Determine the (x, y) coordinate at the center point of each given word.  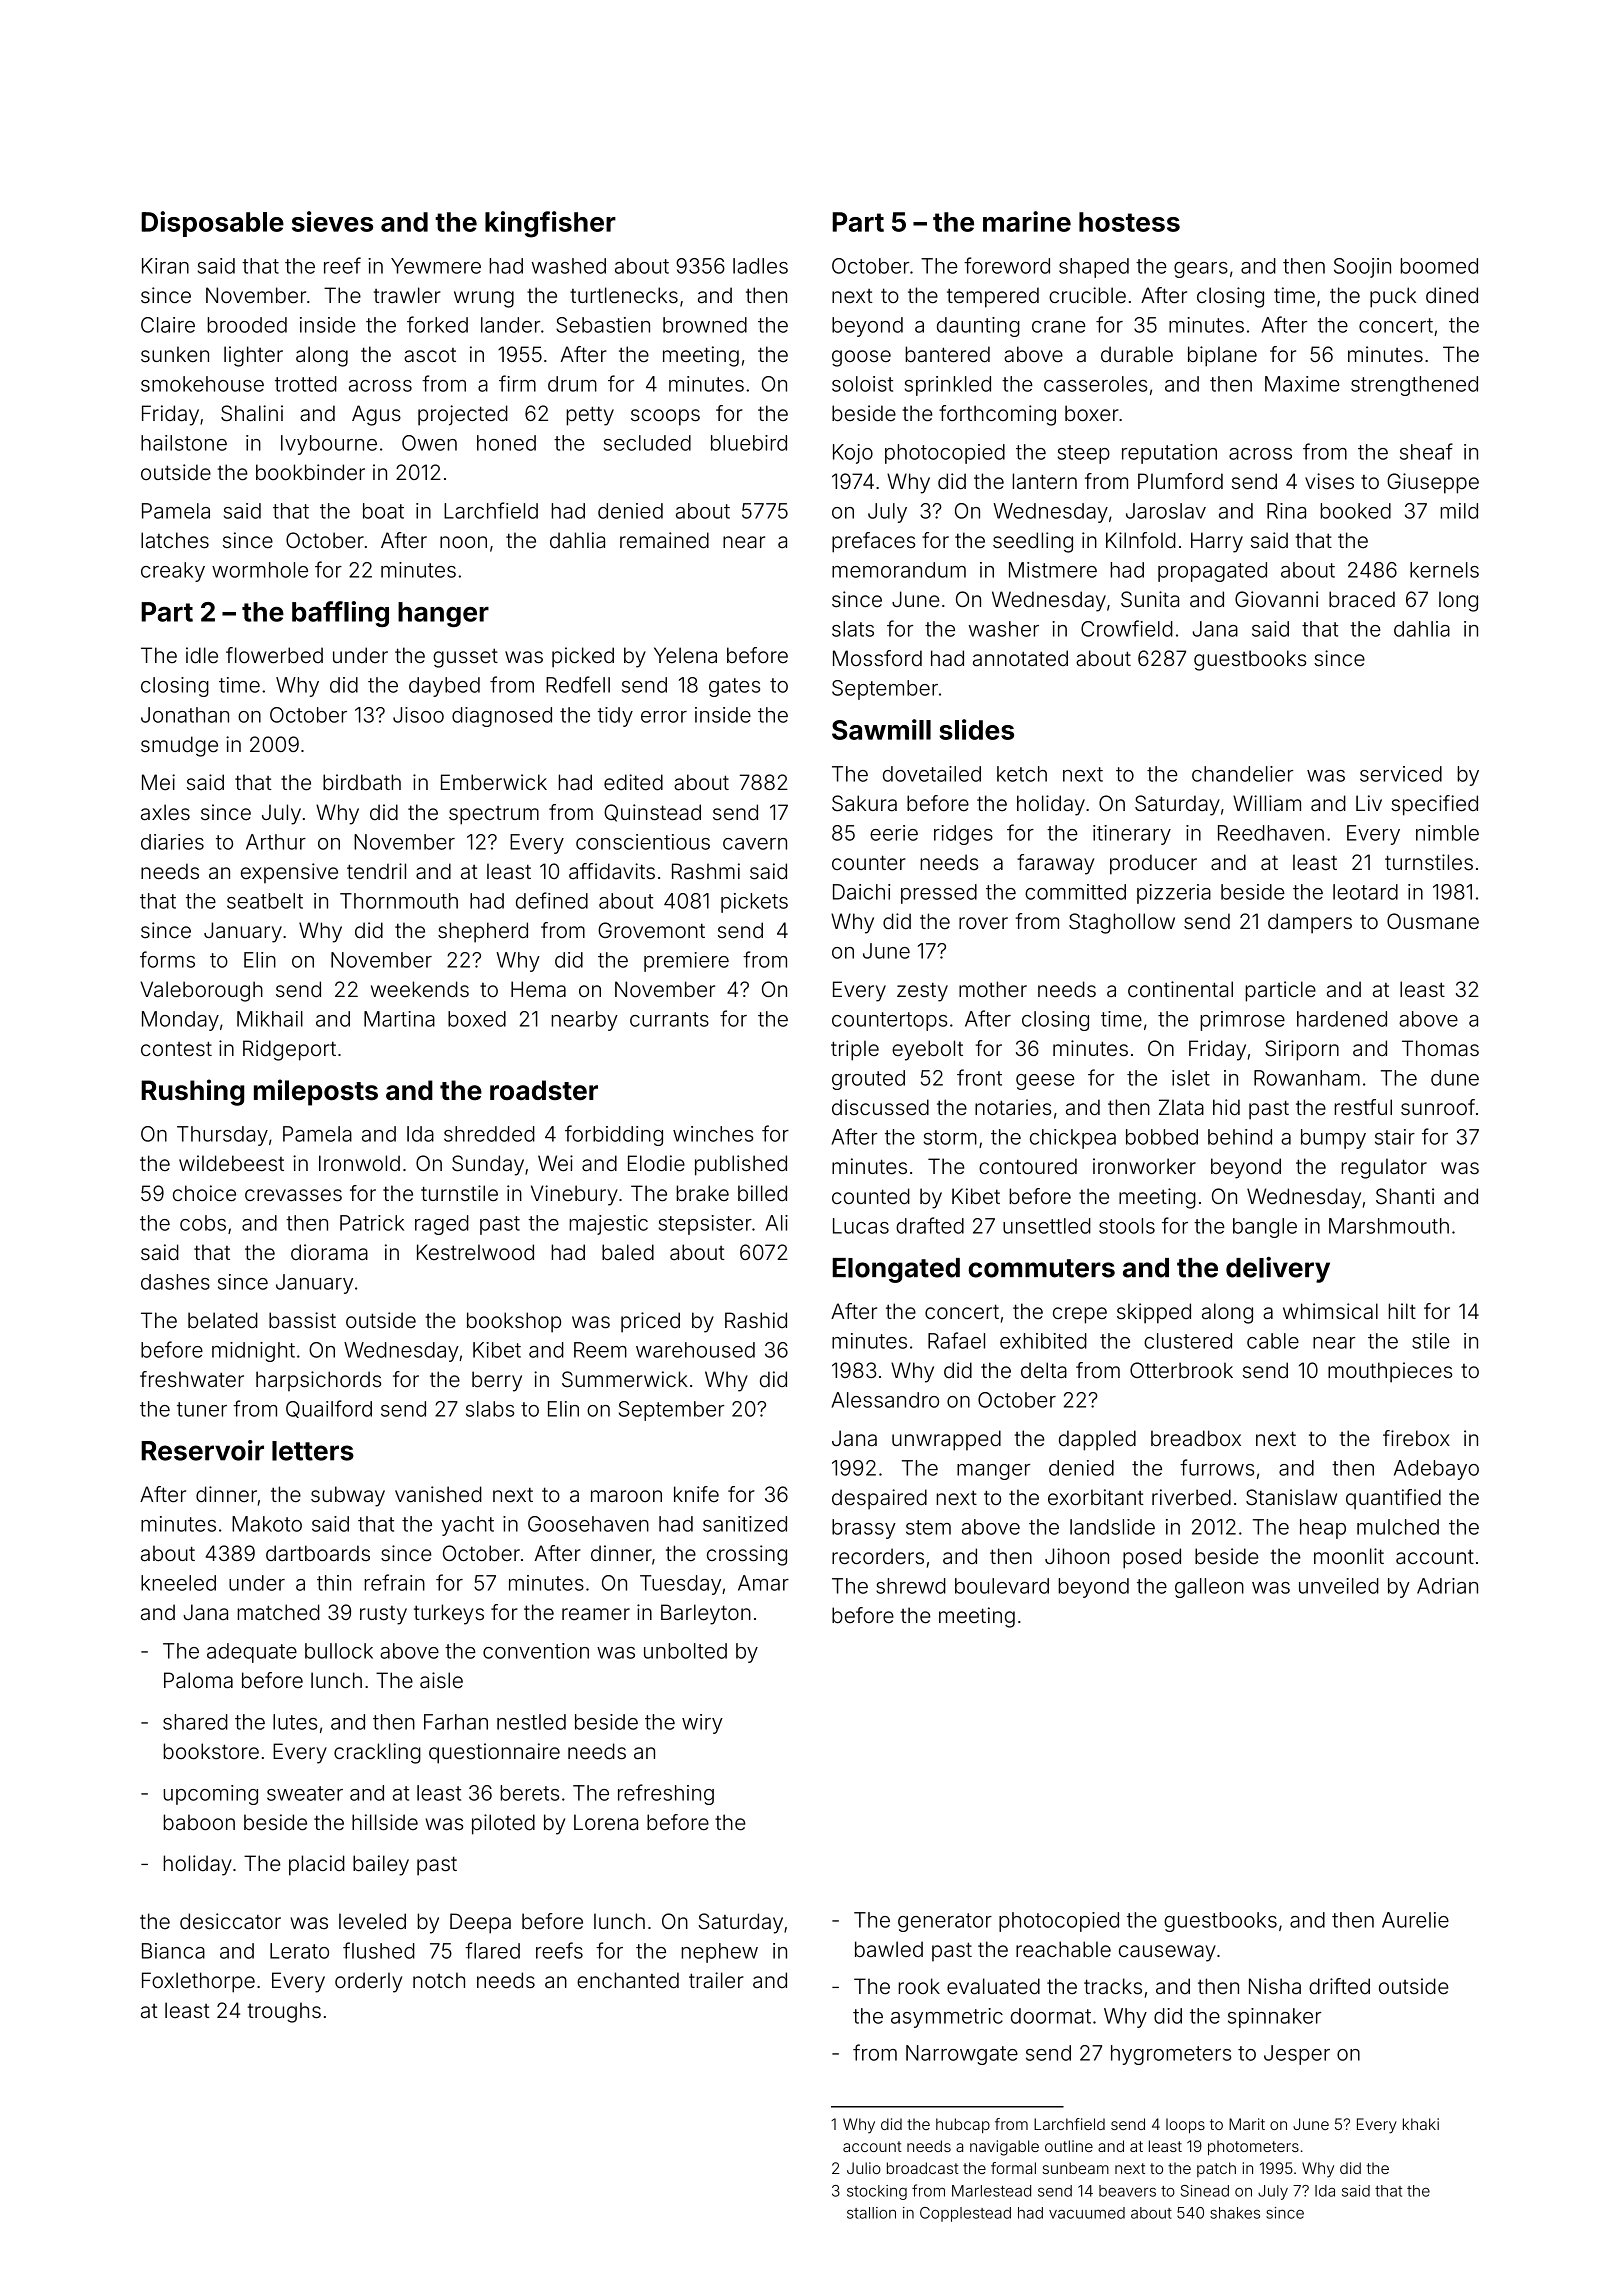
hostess (1129, 222)
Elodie (656, 1163)
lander (510, 325)
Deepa (480, 1923)
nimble (1447, 833)
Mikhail (270, 1019)
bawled (889, 1949)
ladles (760, 266)
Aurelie (1415, 1920)
